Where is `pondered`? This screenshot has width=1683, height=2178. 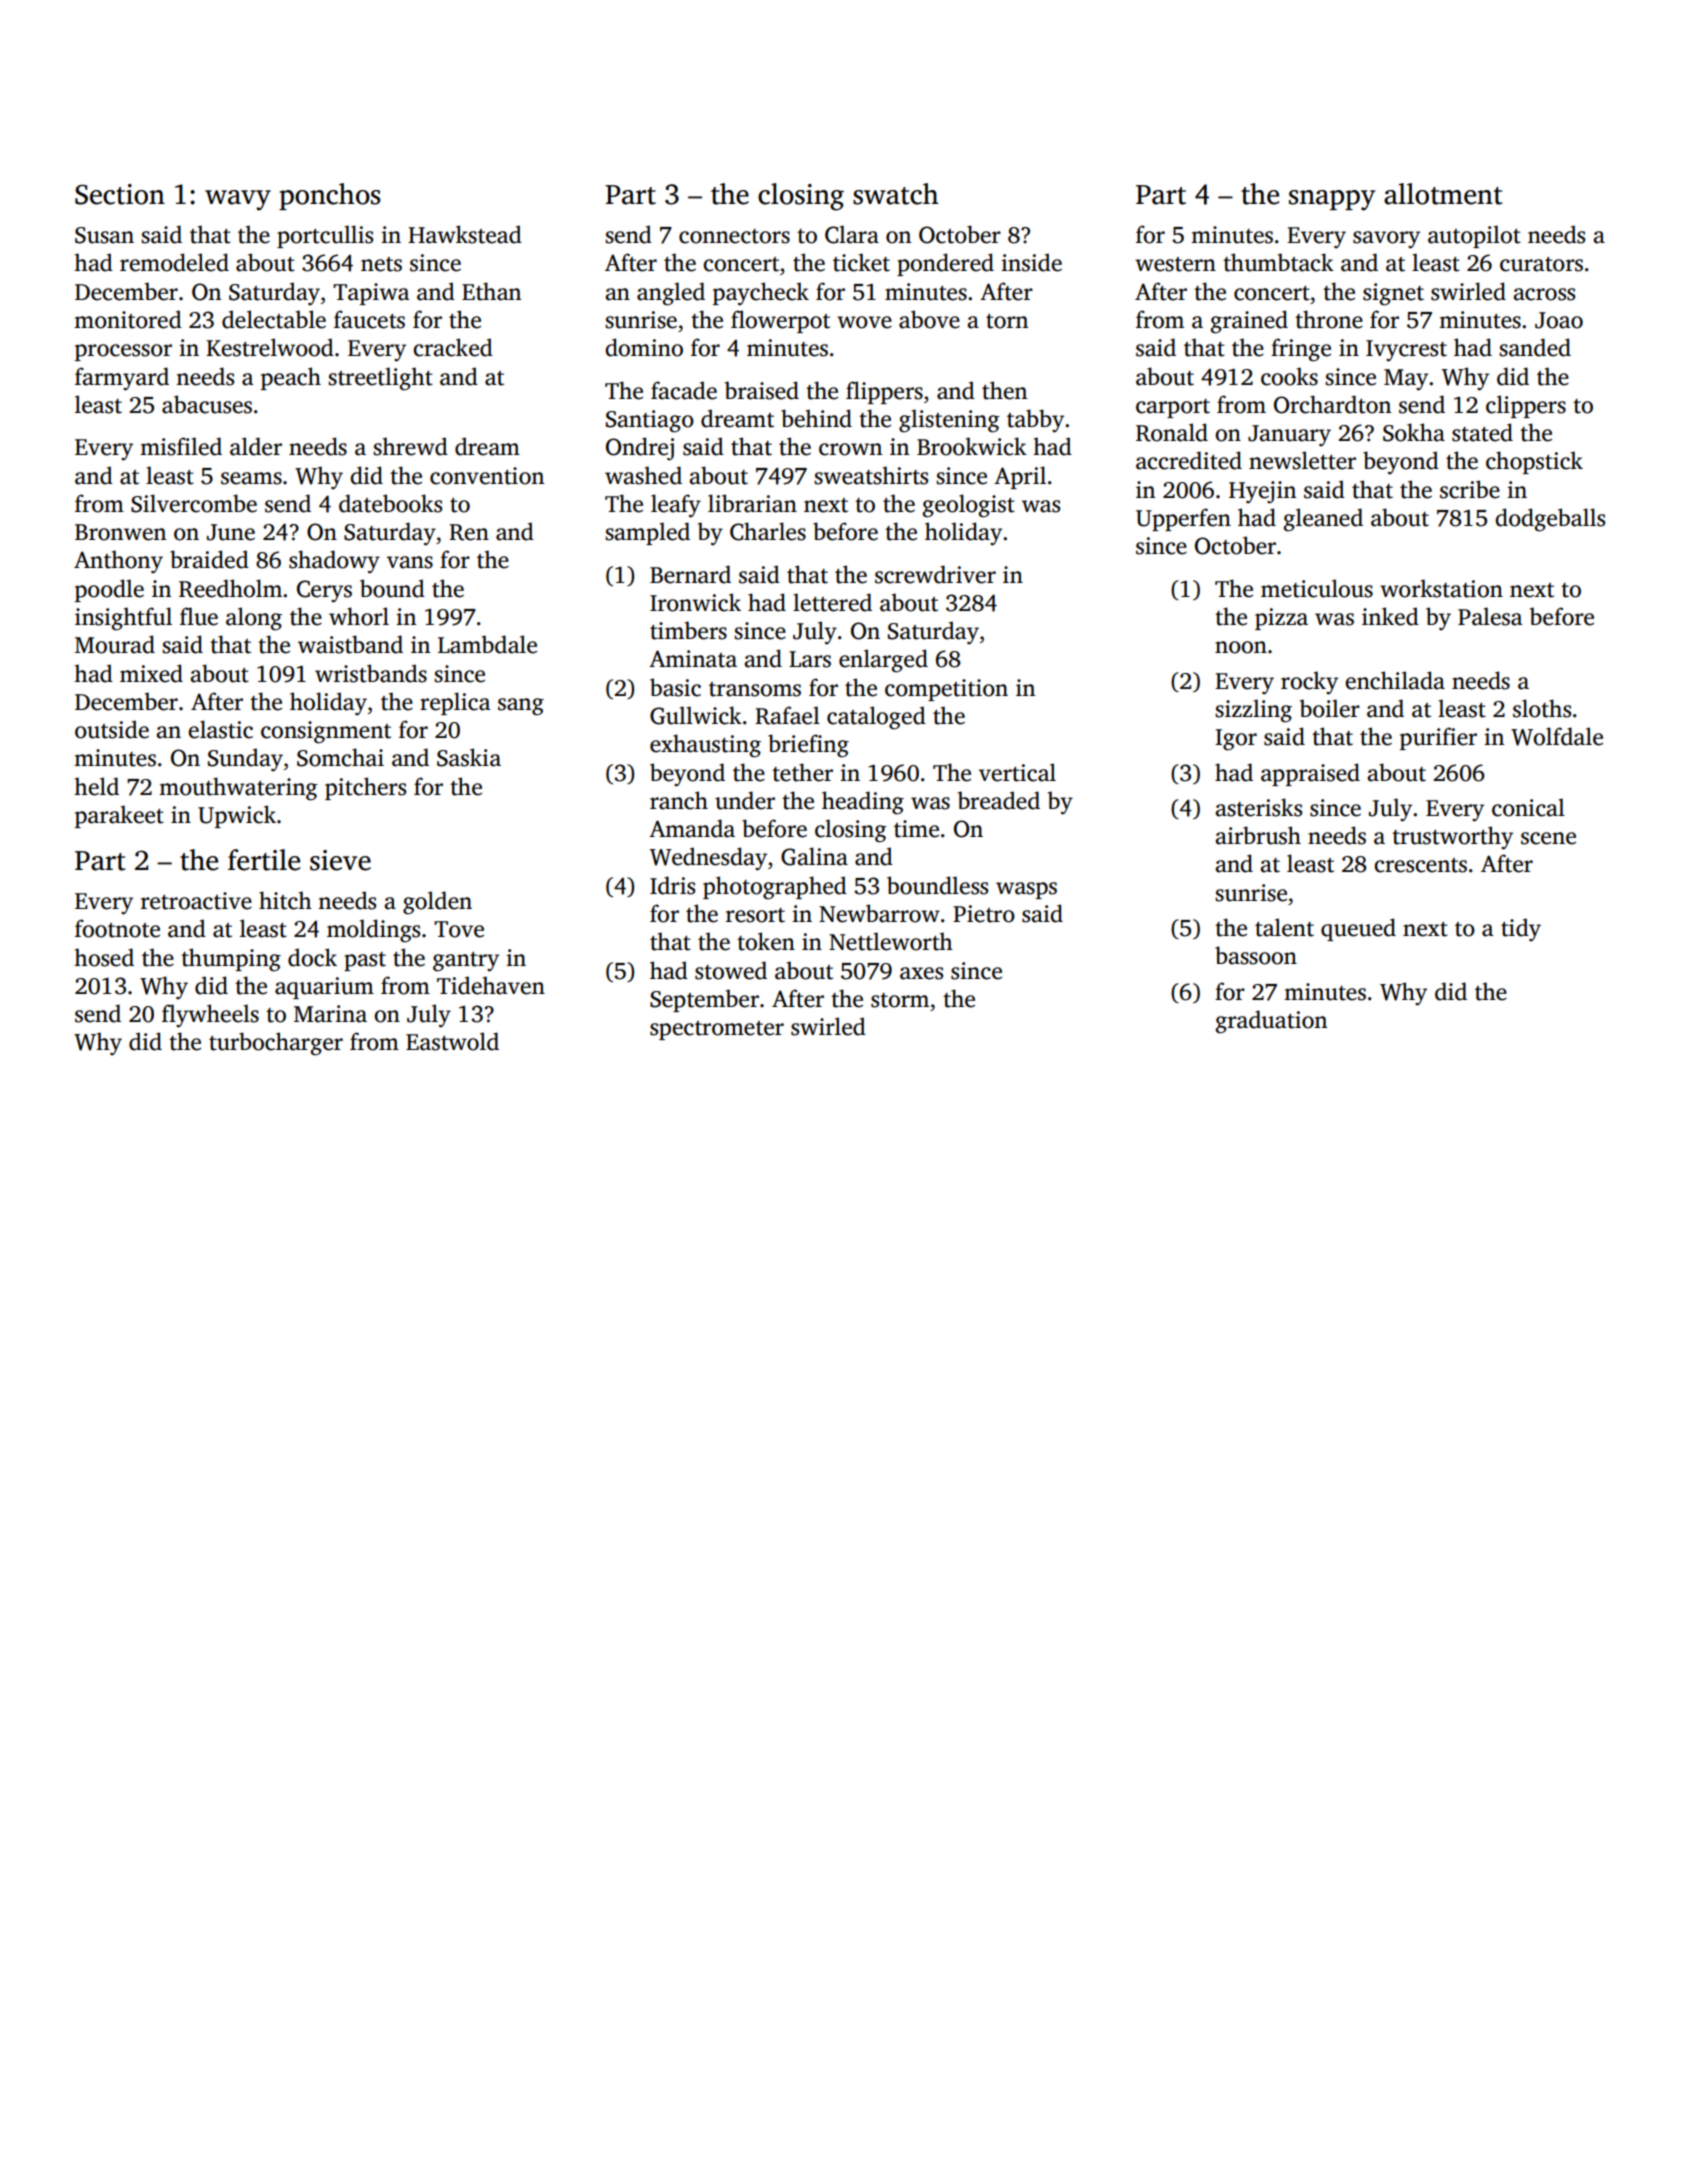
pondered is located at coordinates (945, 264).
